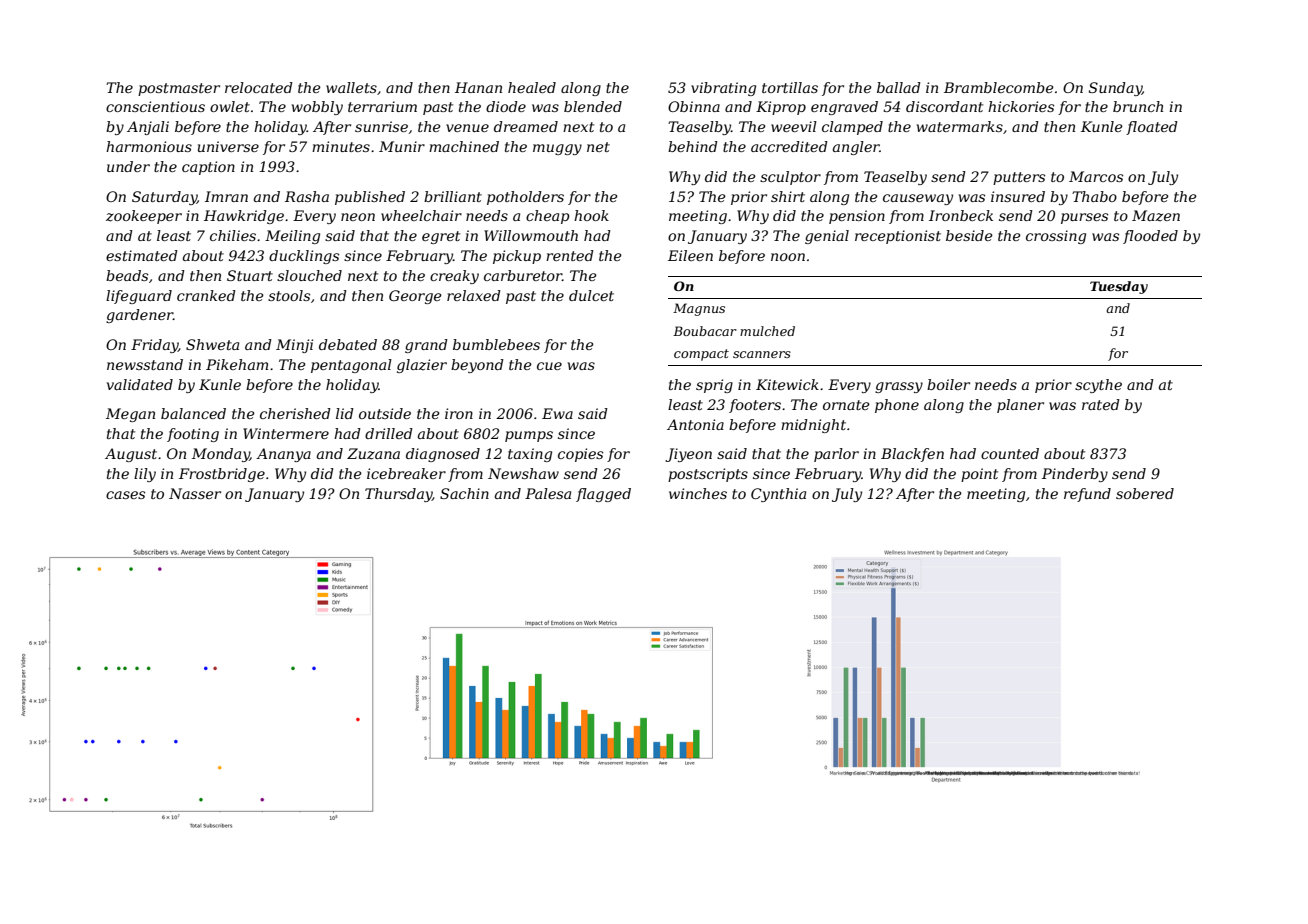  I want to click on gardener, so click(139, 316).
